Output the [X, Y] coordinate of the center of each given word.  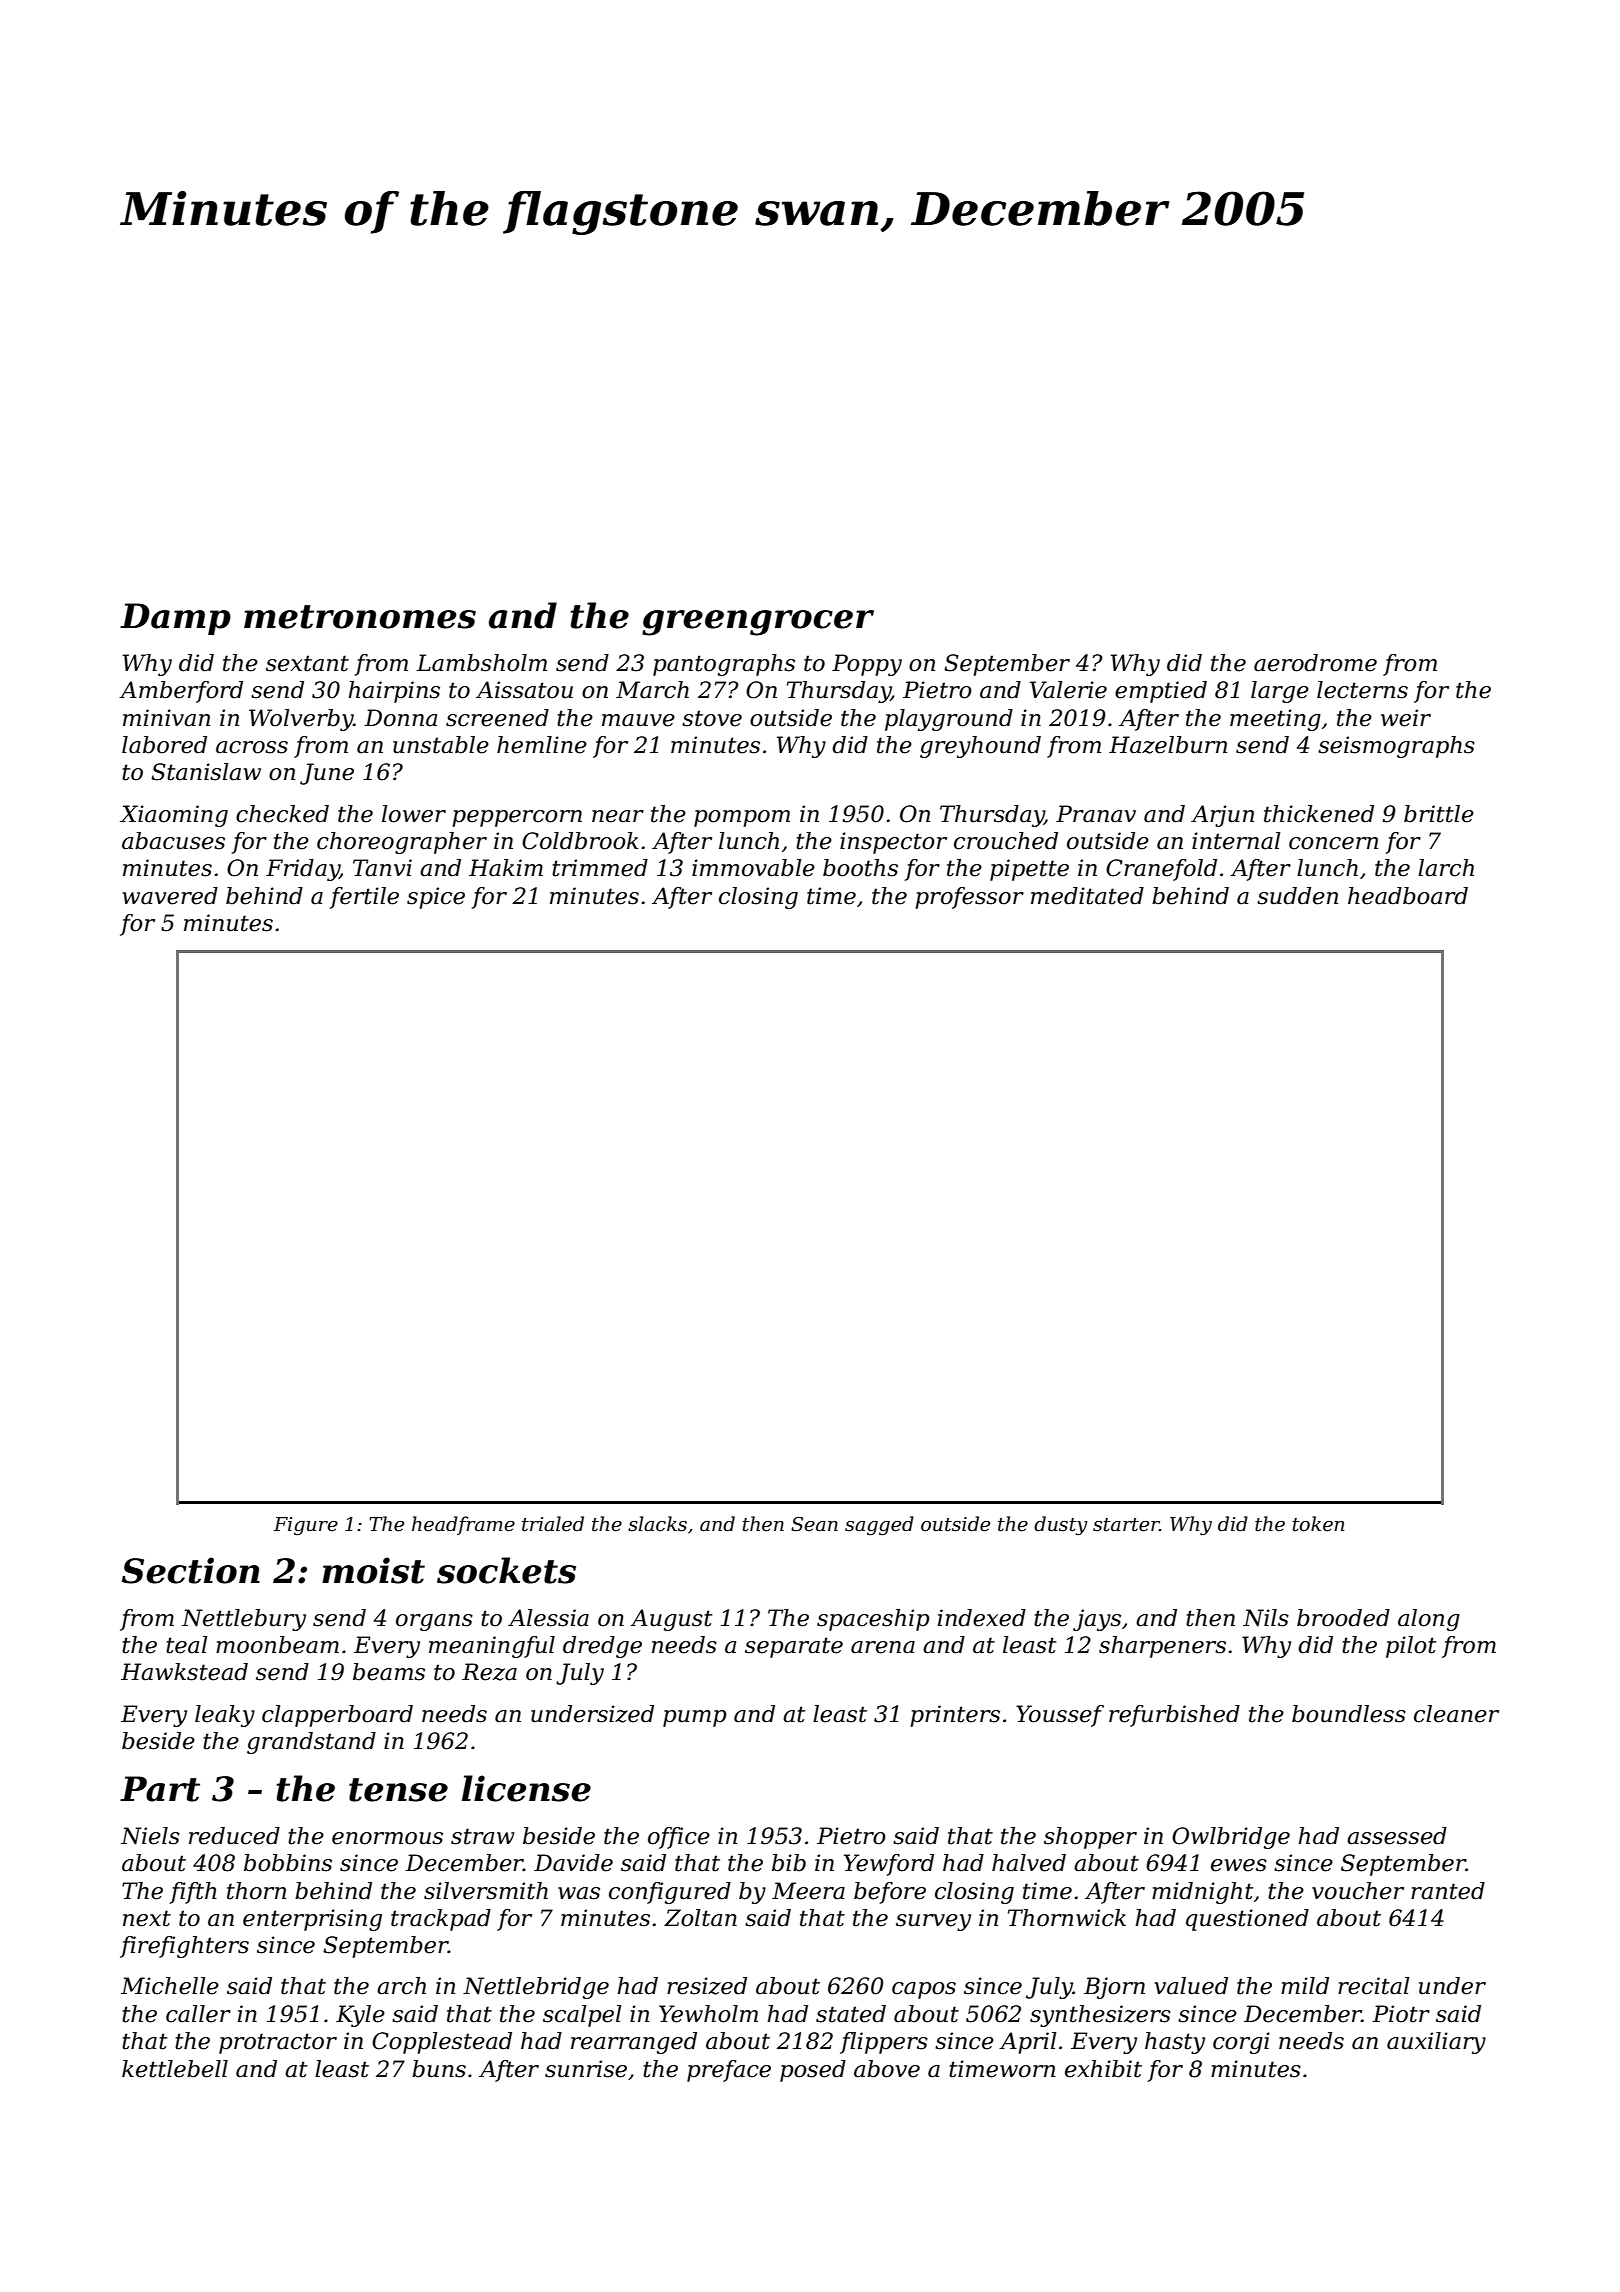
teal [187, 1645]
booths [860, 868]
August [671, 1620]
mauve [638, 720]
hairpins [394, 692]
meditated [1087, 896]
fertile [364, 898]
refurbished [1174, 1716]
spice [436, 898]
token [1318, 1524]
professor [970, 898]
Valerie [1068, 690]
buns [439, 2069]
